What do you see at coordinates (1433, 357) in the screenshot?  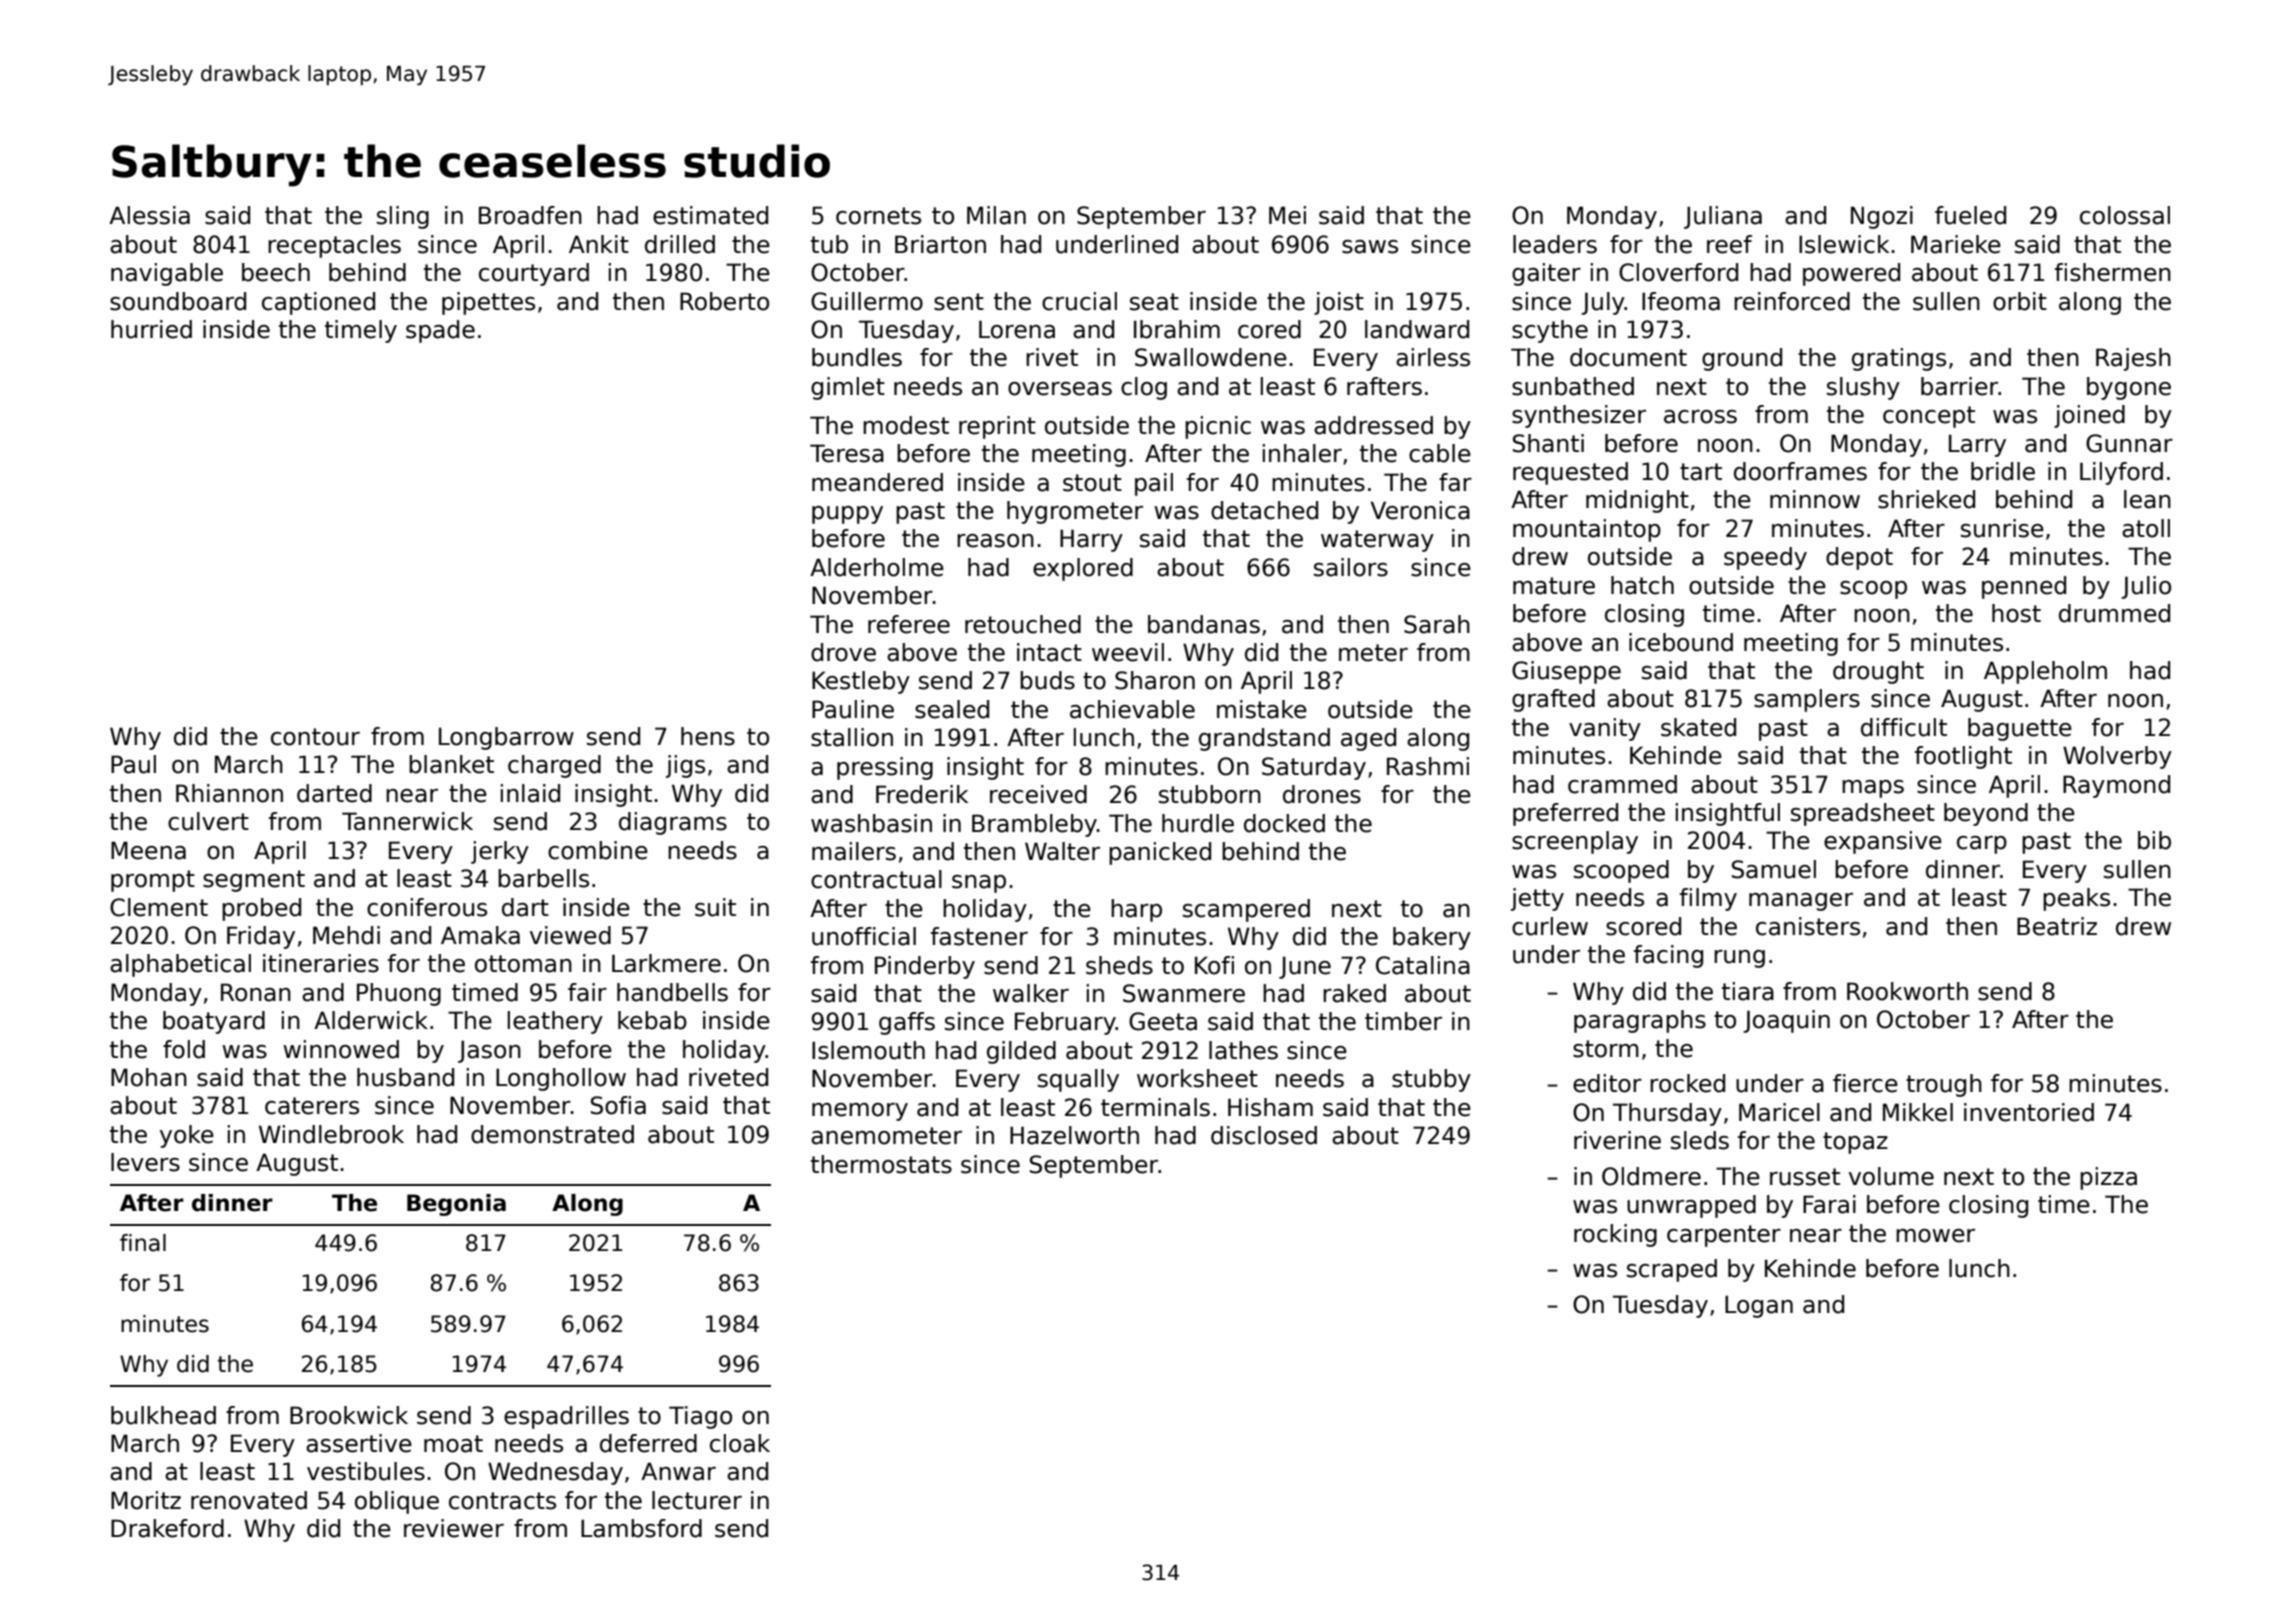 I see `airless` at bounding box center [1433, 357].
